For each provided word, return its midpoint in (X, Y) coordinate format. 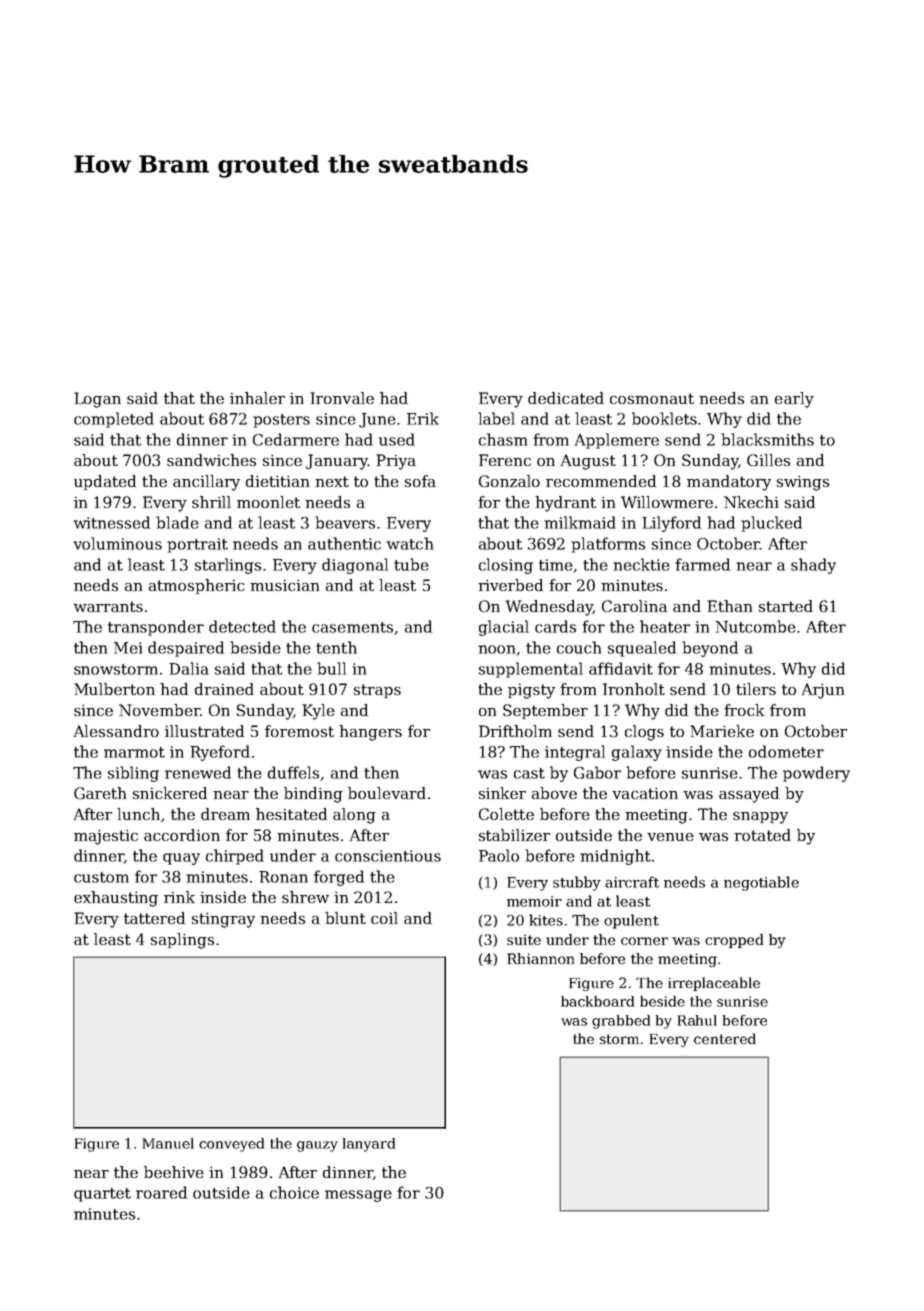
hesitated (291, 814)
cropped (734, 941)
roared (161, 1192)
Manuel (168, 1143)
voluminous (117, 543)
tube (411, 564)
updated (105, 482)
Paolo (499, 855)
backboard (597, 1001)
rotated (762, 835)
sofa (420, 481)
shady (813, 566)
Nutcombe (755, 626)
